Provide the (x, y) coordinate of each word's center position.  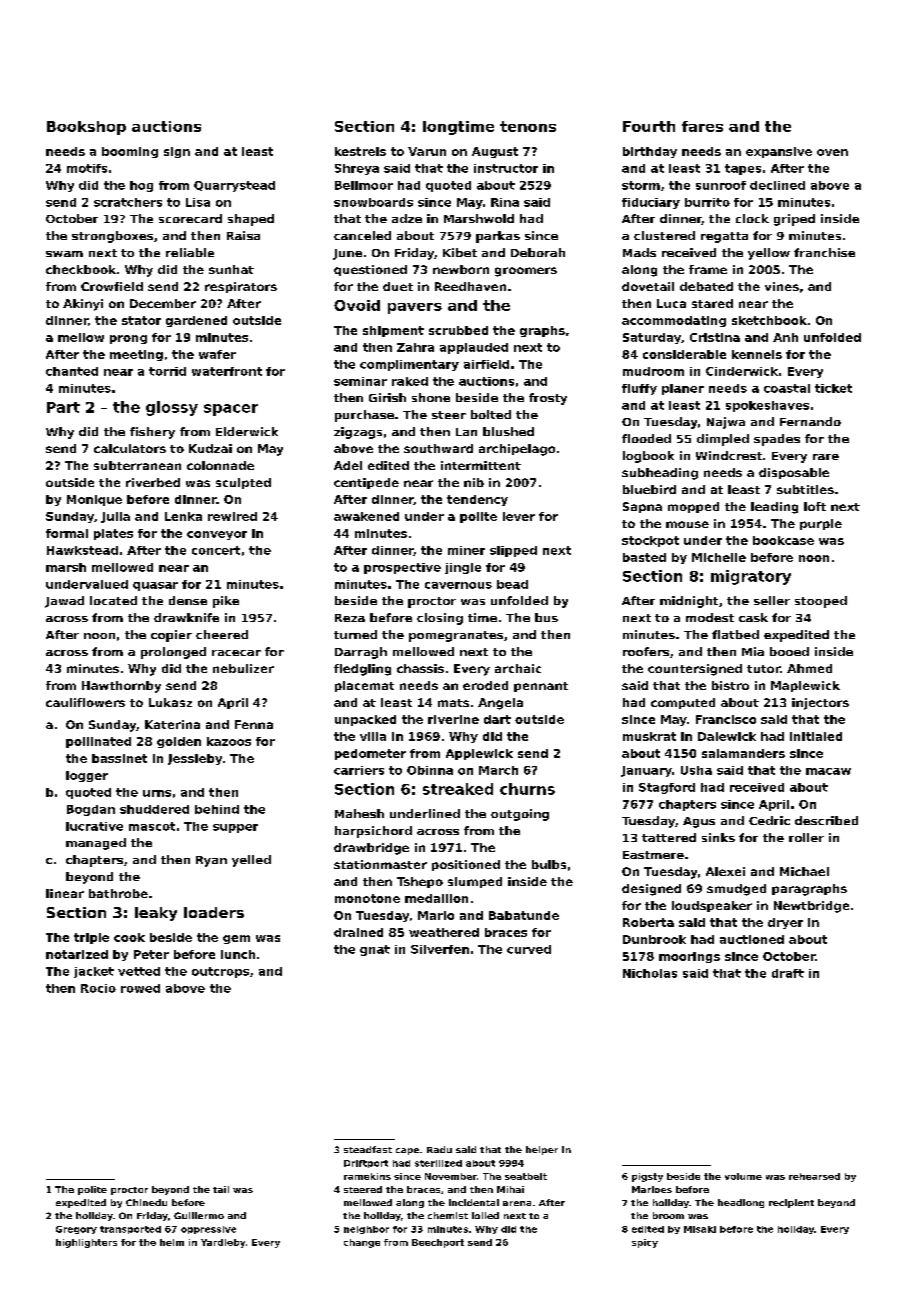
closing (440, 619)
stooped (821, 602)
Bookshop (86, 128)
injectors (820, 704)
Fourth (649, 126)
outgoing (520, 815)
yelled (251, 861)
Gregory (76, 1230)
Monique (94, 500)
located (113, 600)
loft (815, 506)
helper (542, 1150)
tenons (528, 126)
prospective (402, 568)
